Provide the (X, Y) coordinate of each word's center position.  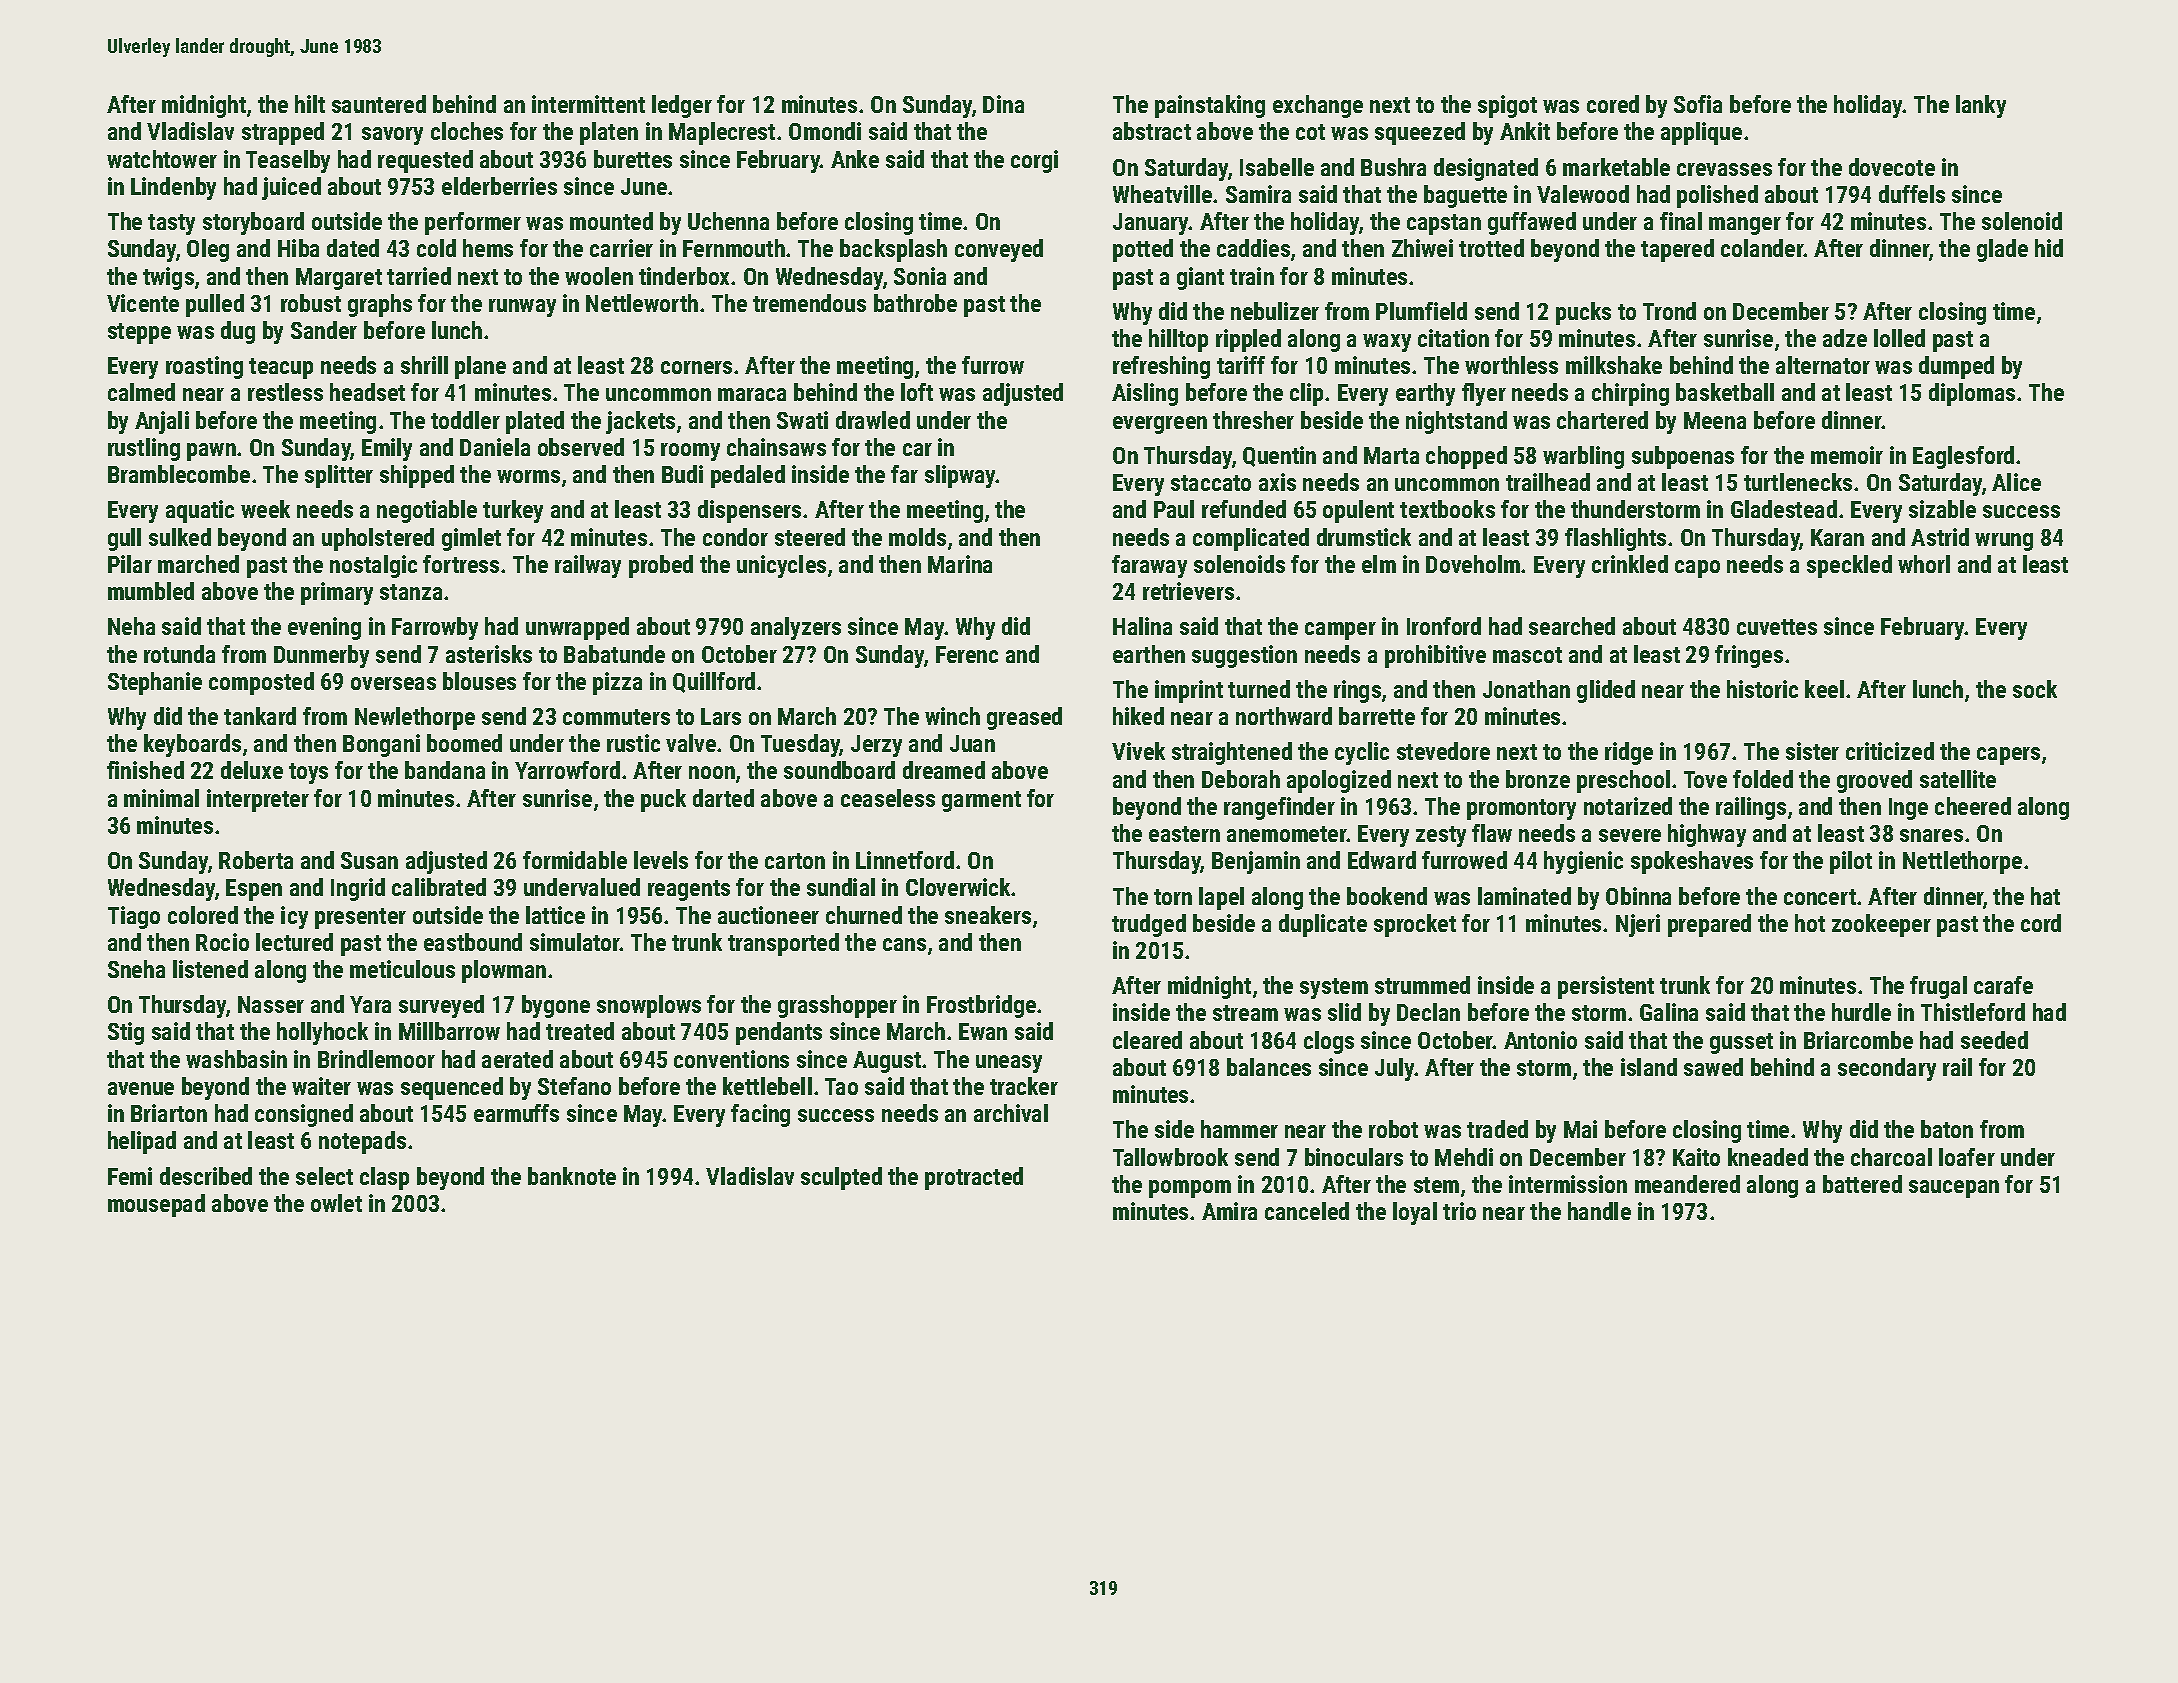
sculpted (841, 1178)
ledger (682, 106)
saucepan (1954, 1189)
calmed (141, 392)
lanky (1981, 106)
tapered (1677, 250)
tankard (260, 716)
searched (1572, 626)
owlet (336, 1203)
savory (392, 136)
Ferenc (967, 654)
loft (917, 392)
